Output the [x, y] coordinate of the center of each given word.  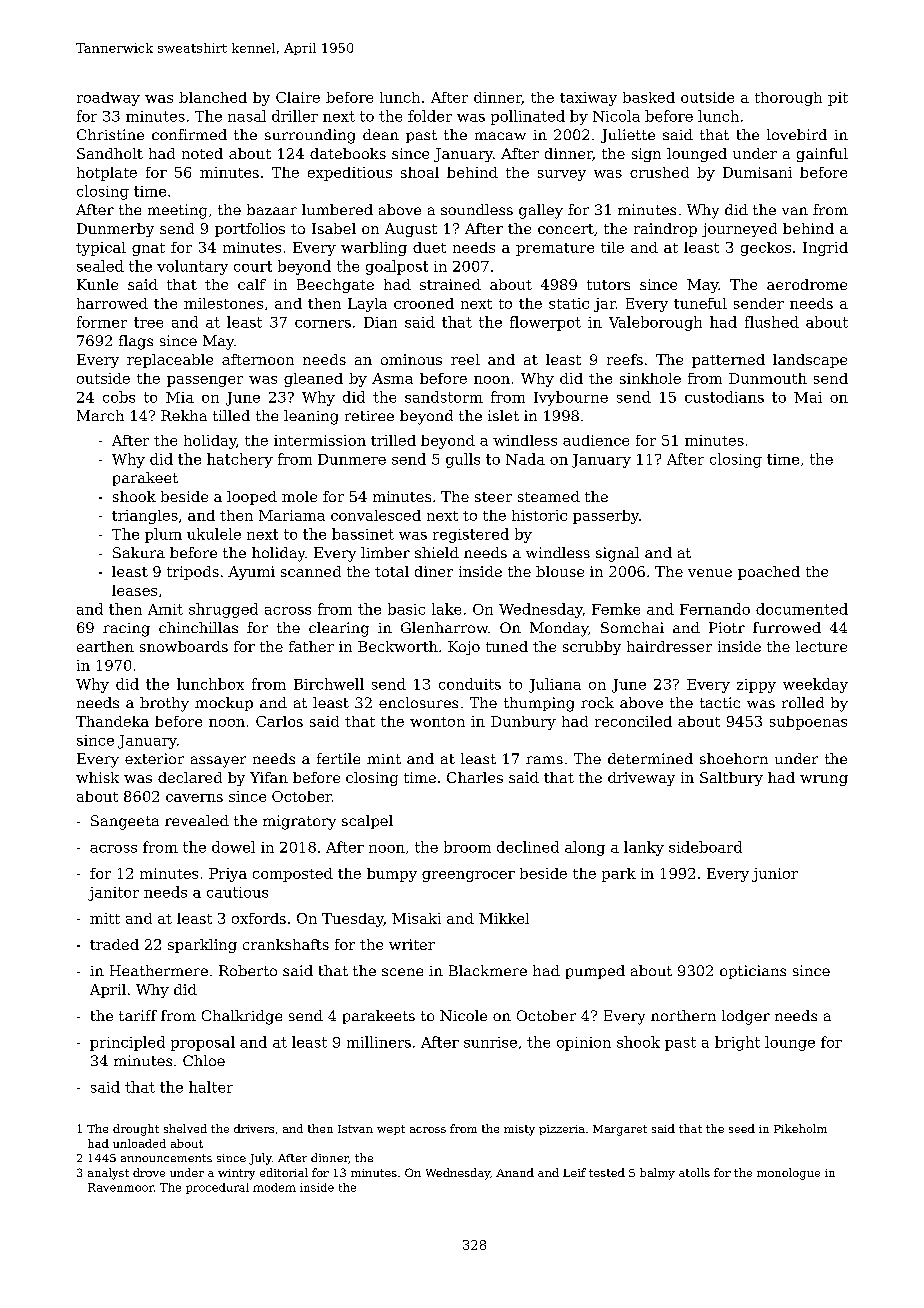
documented [802, 609]
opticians [753, 972]
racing [126, 630]
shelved [185, 1128]
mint [384, 759]
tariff [138, 1015]
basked [649, 97]
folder [430, 116]
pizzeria [562, 1130]
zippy [756, 686]
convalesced [376, 515]
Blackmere [488, 970]
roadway [108, 99]
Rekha [184, 415]
